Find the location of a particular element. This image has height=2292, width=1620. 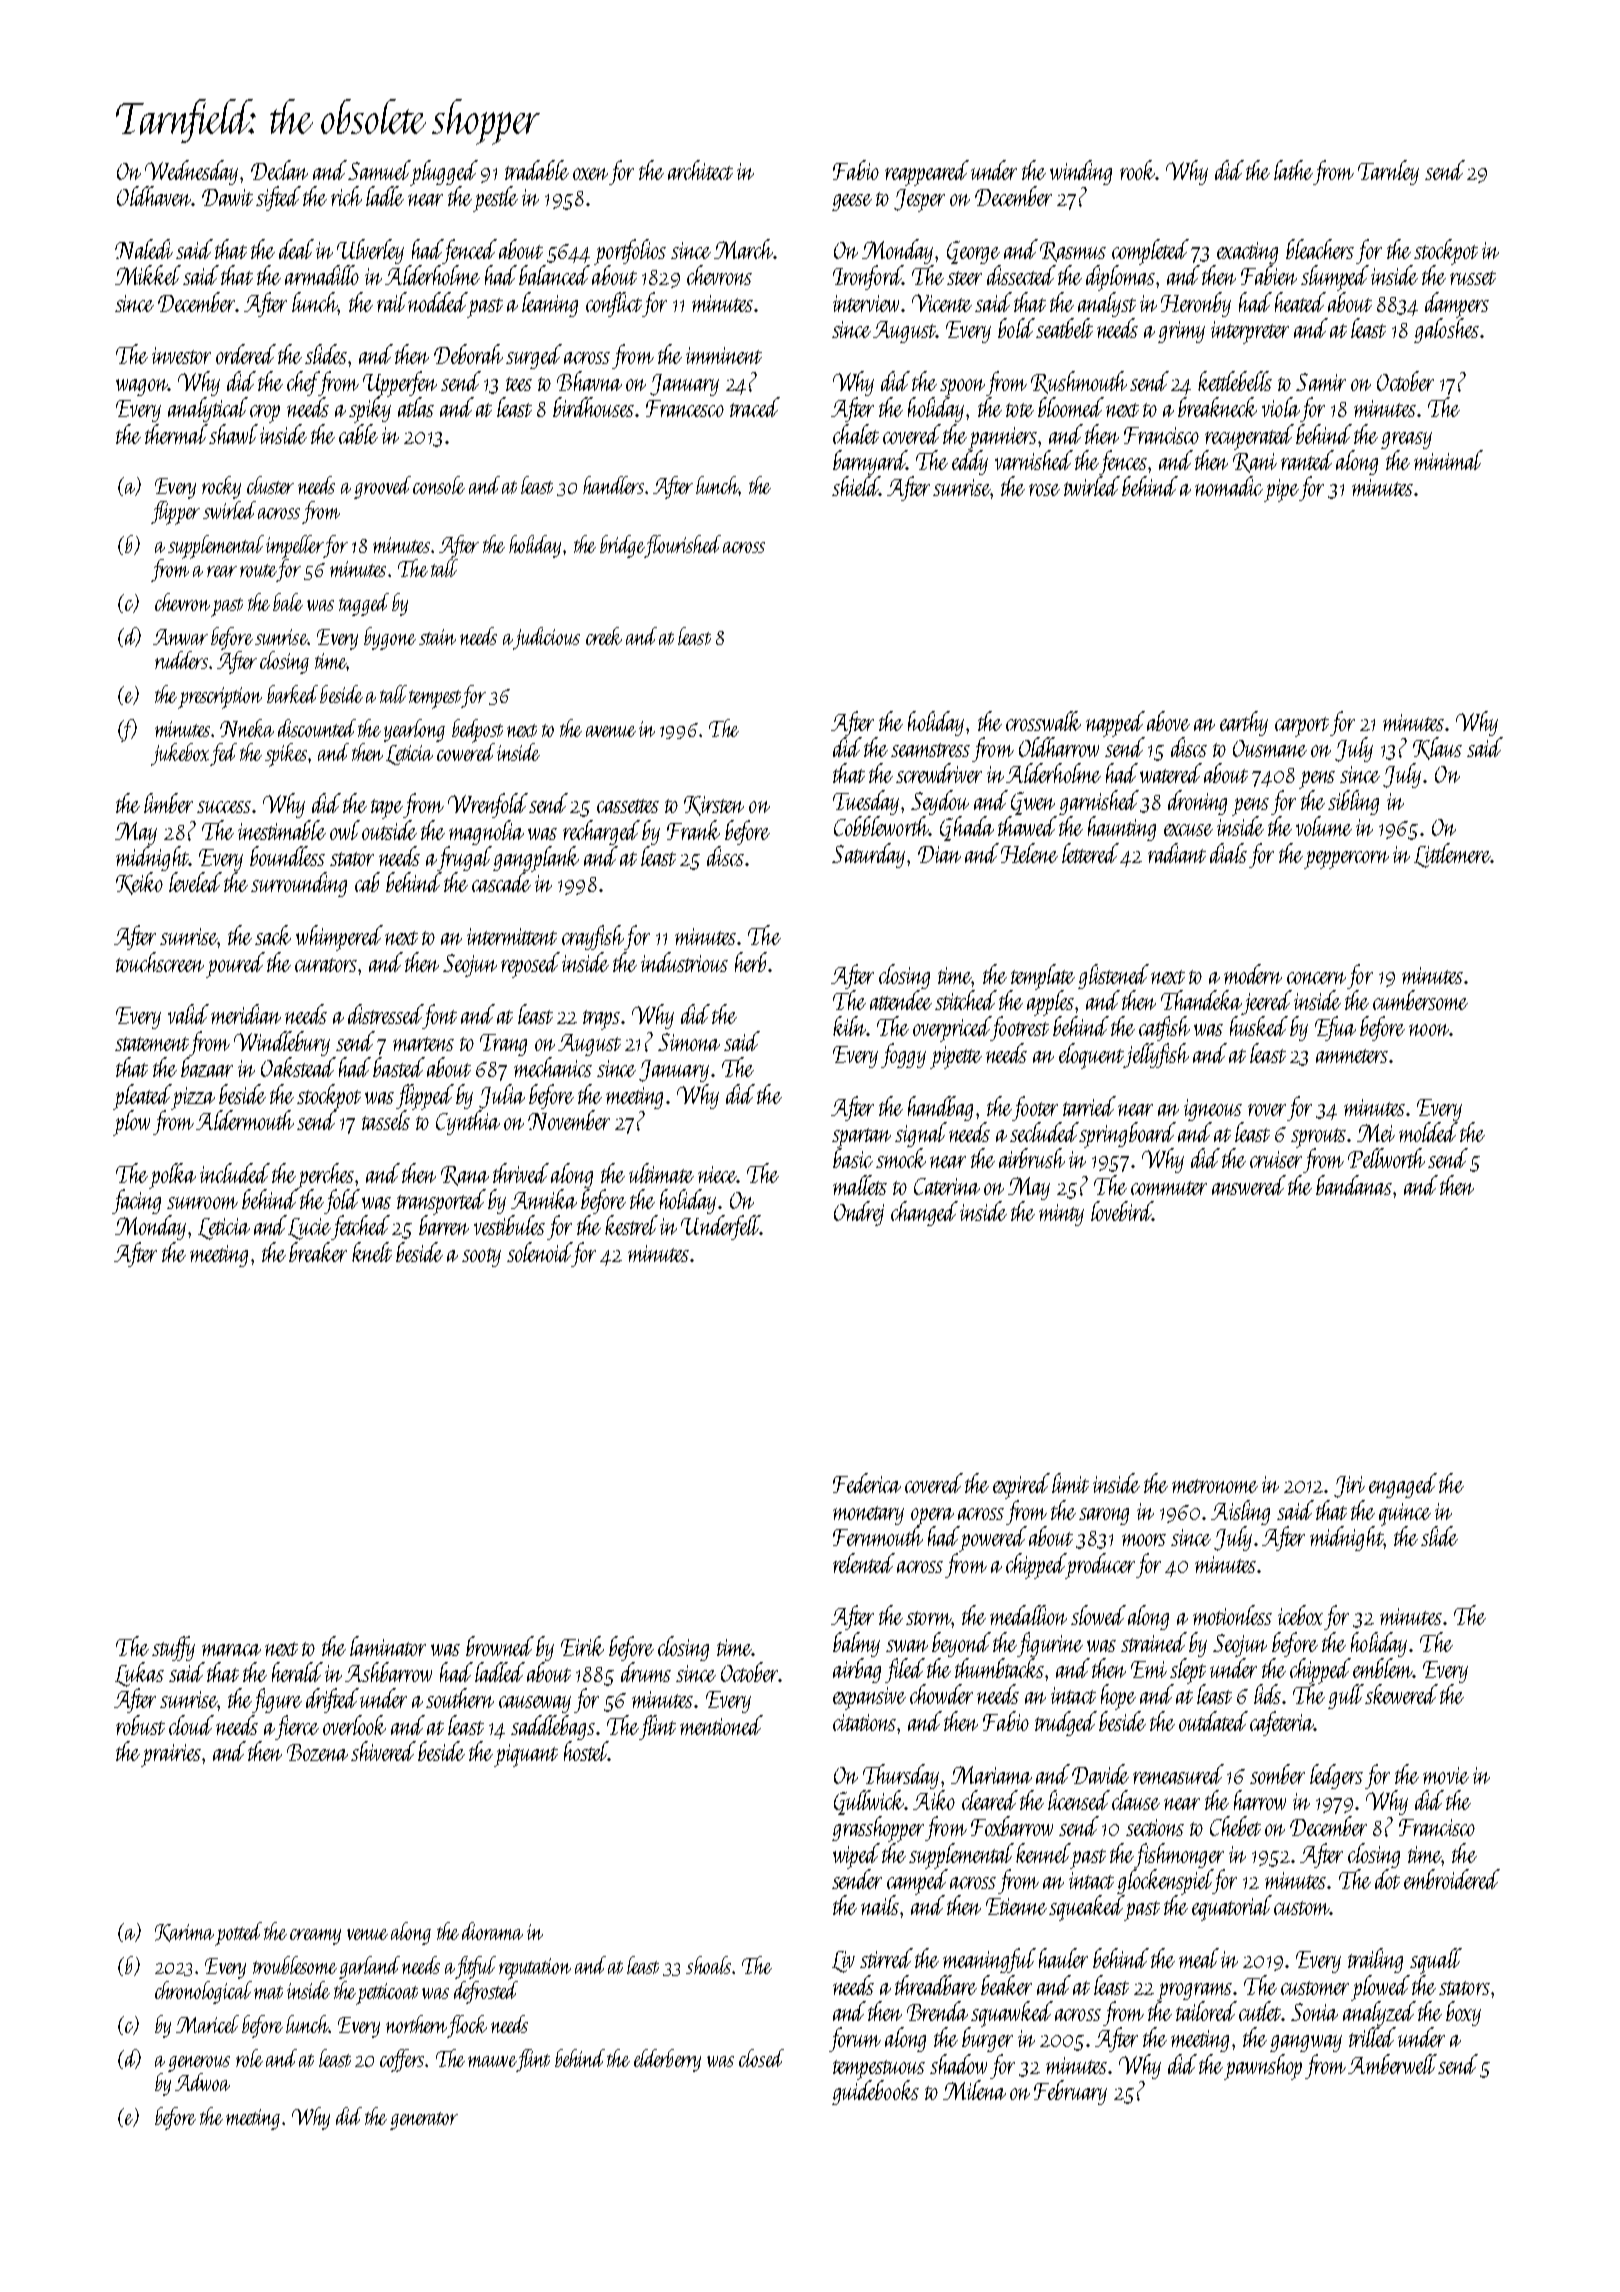

guidebooks is located at coordinates (875, 2092).
